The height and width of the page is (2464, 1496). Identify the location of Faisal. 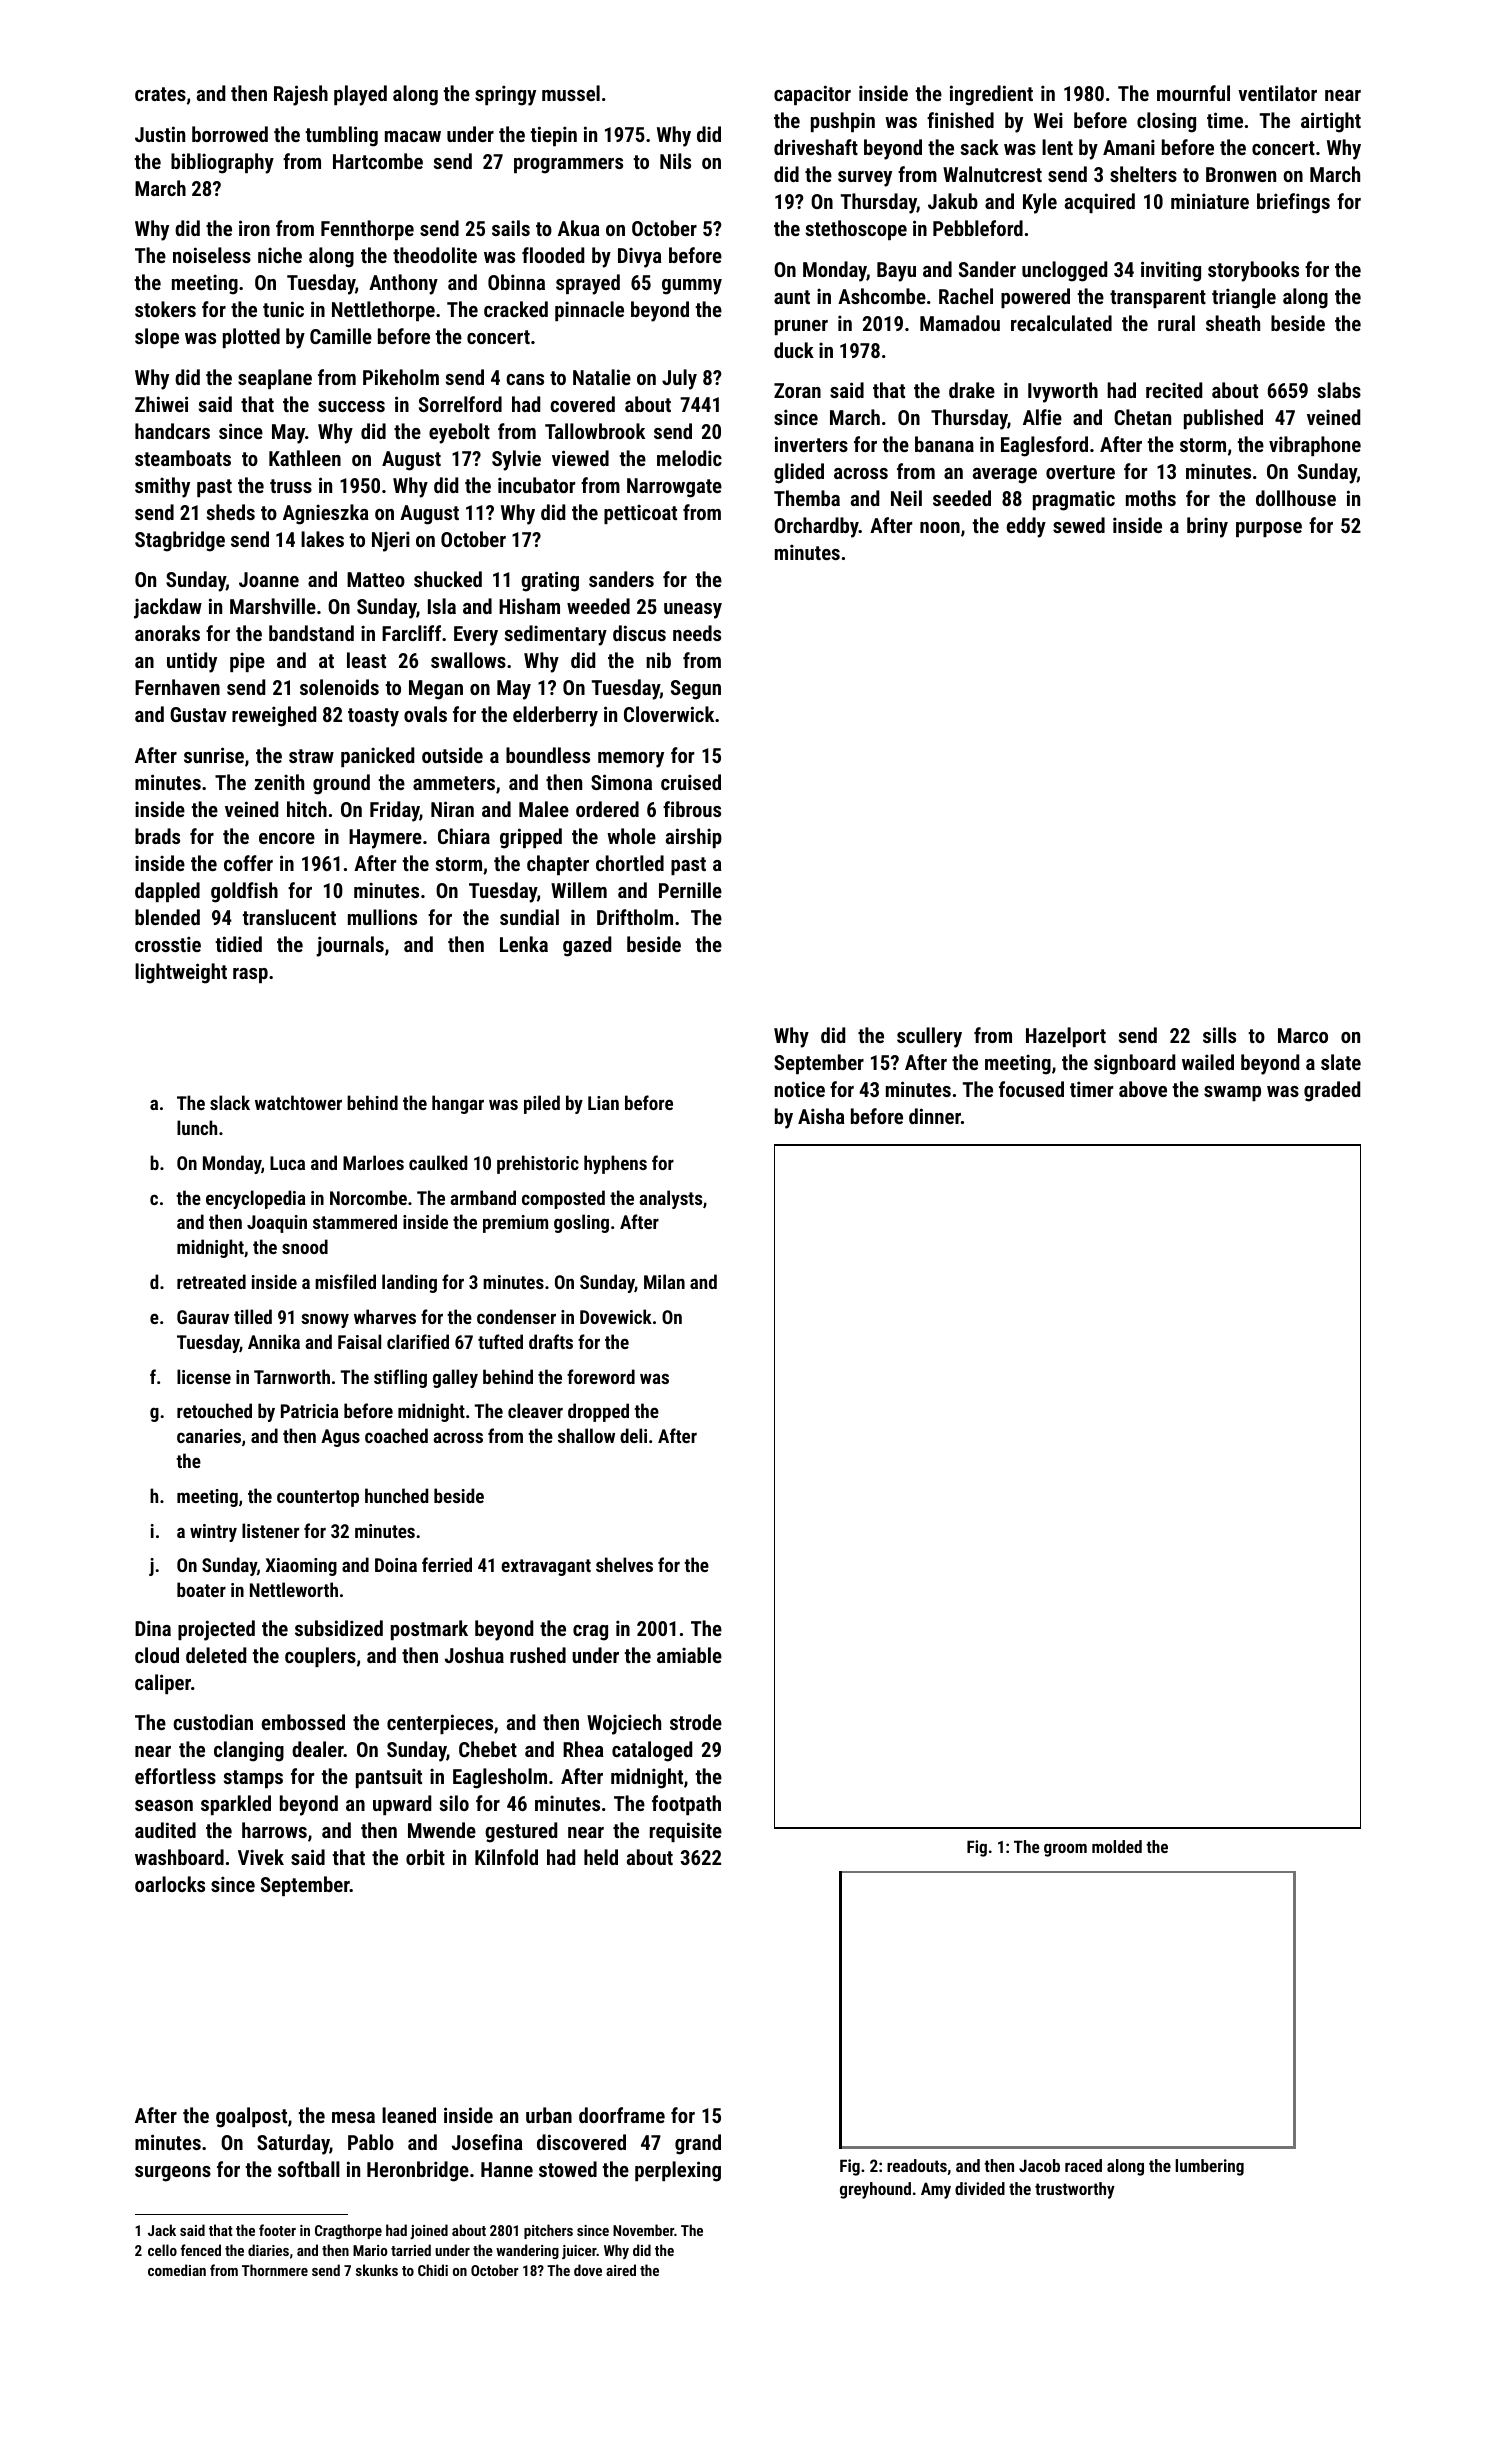
(359, 1341).
